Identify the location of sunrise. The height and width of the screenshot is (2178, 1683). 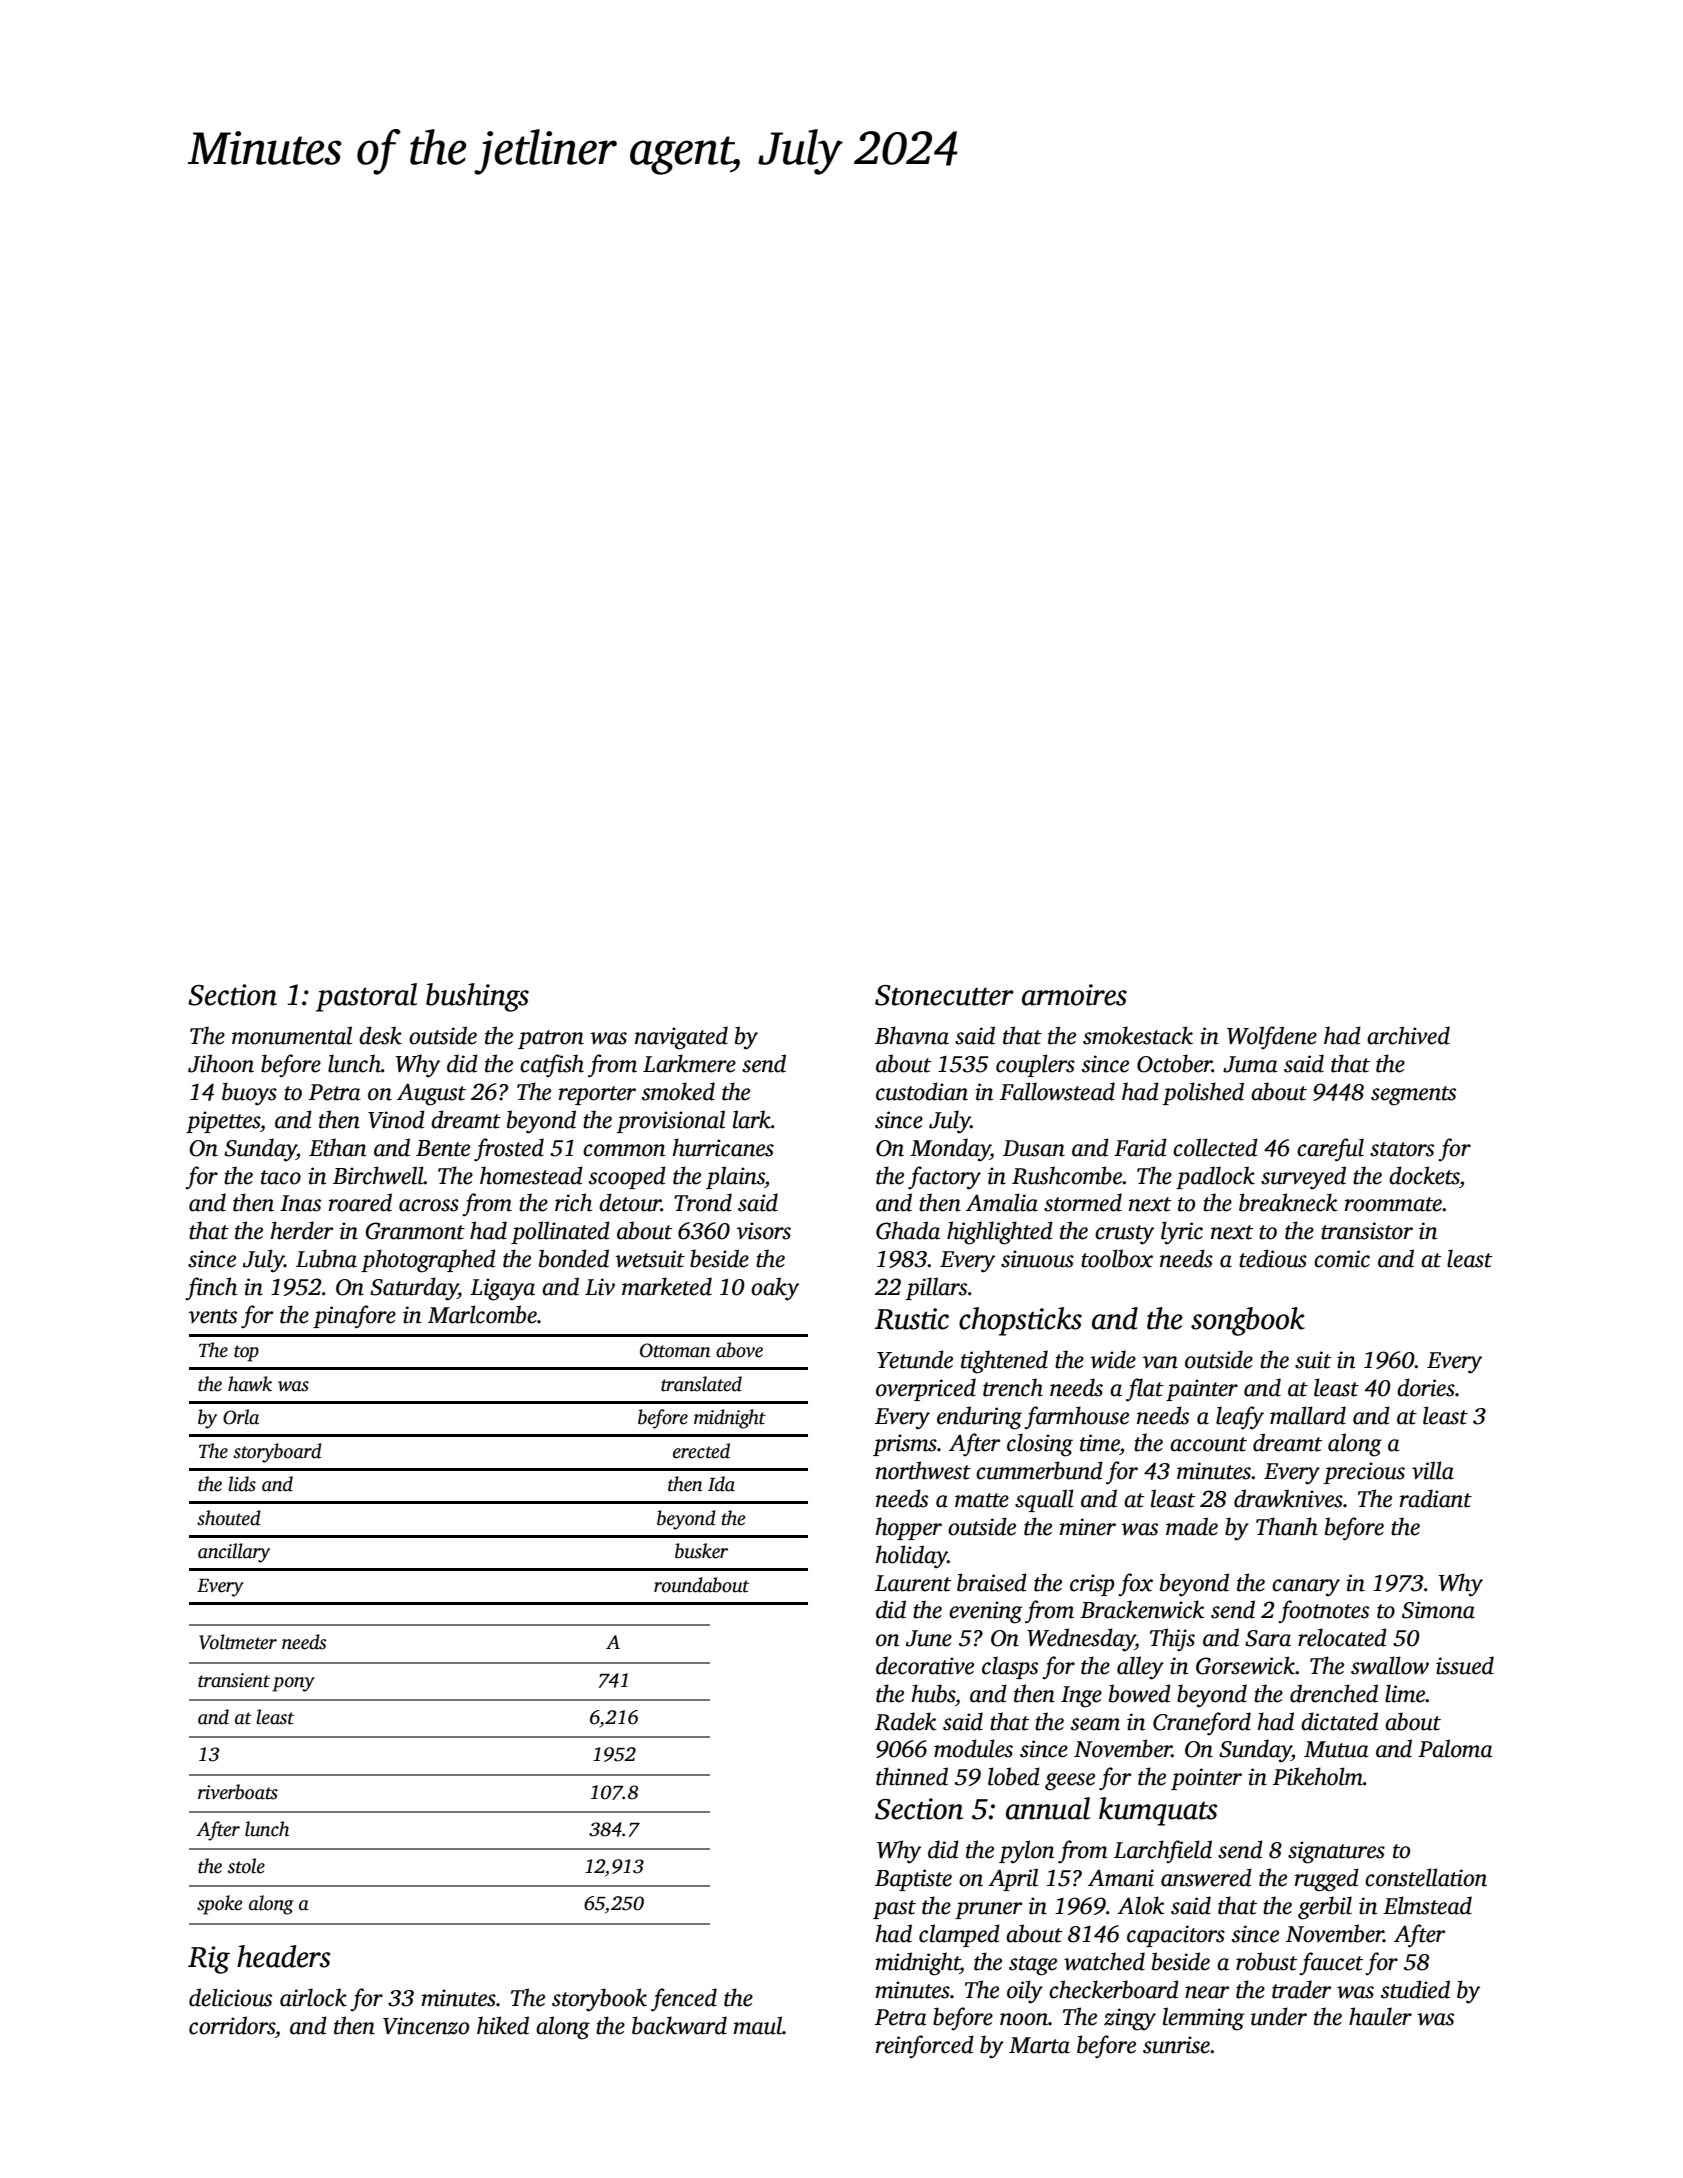
(1176, 2045).
